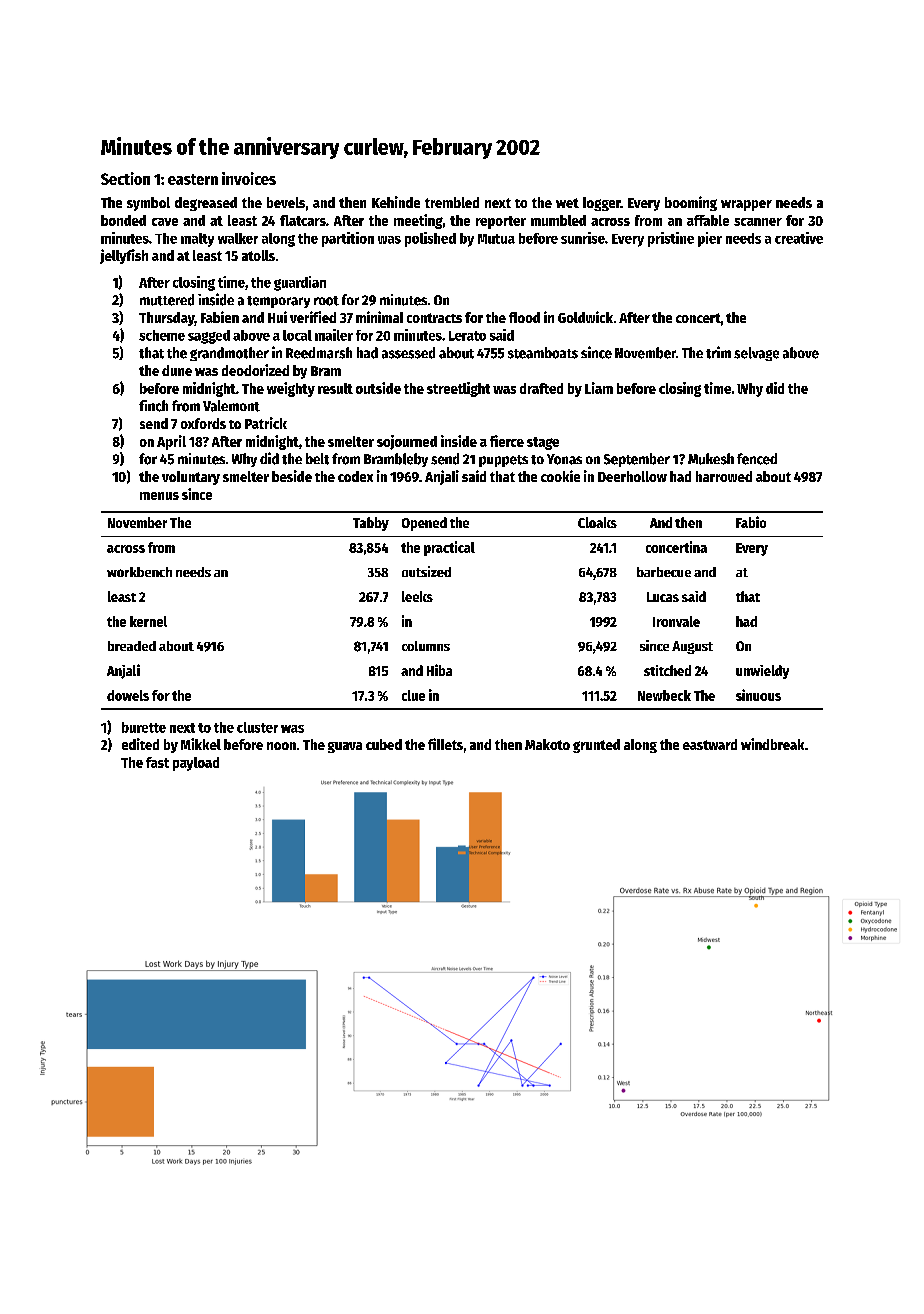 This screenshot has width=924, height=1314. What do you see at coordinates (503, 461) in the screenshot?
I see `puppets` at bounding box center [503, 461].
